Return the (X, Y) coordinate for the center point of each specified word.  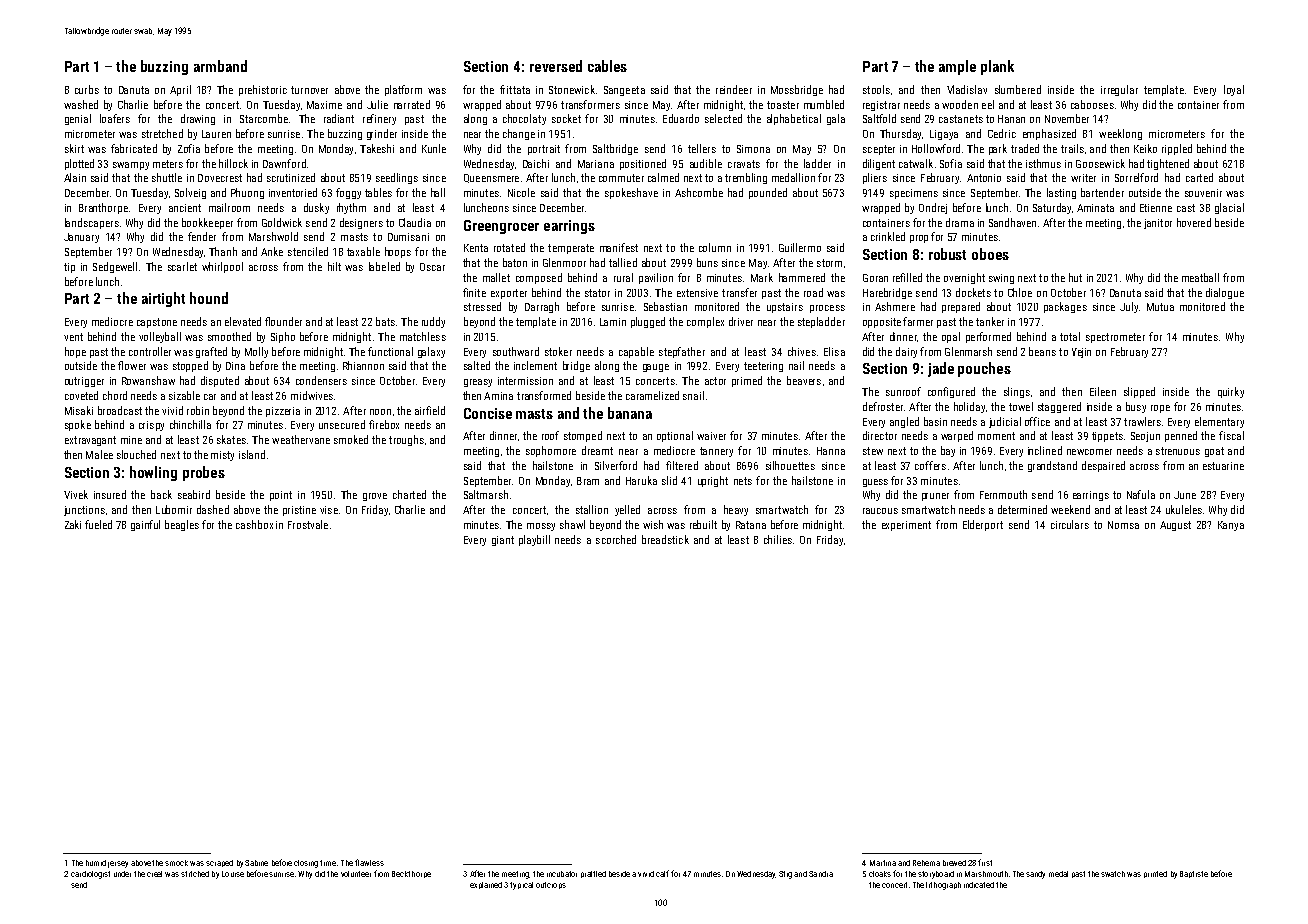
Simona (753, 149)
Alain (75, 177)
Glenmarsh (968, 351)
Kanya (1231, 526)
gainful (145, 525)
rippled (1177, 149)
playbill (534, 540)
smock (176, 863)
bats (385, 321)
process (827, 309)
